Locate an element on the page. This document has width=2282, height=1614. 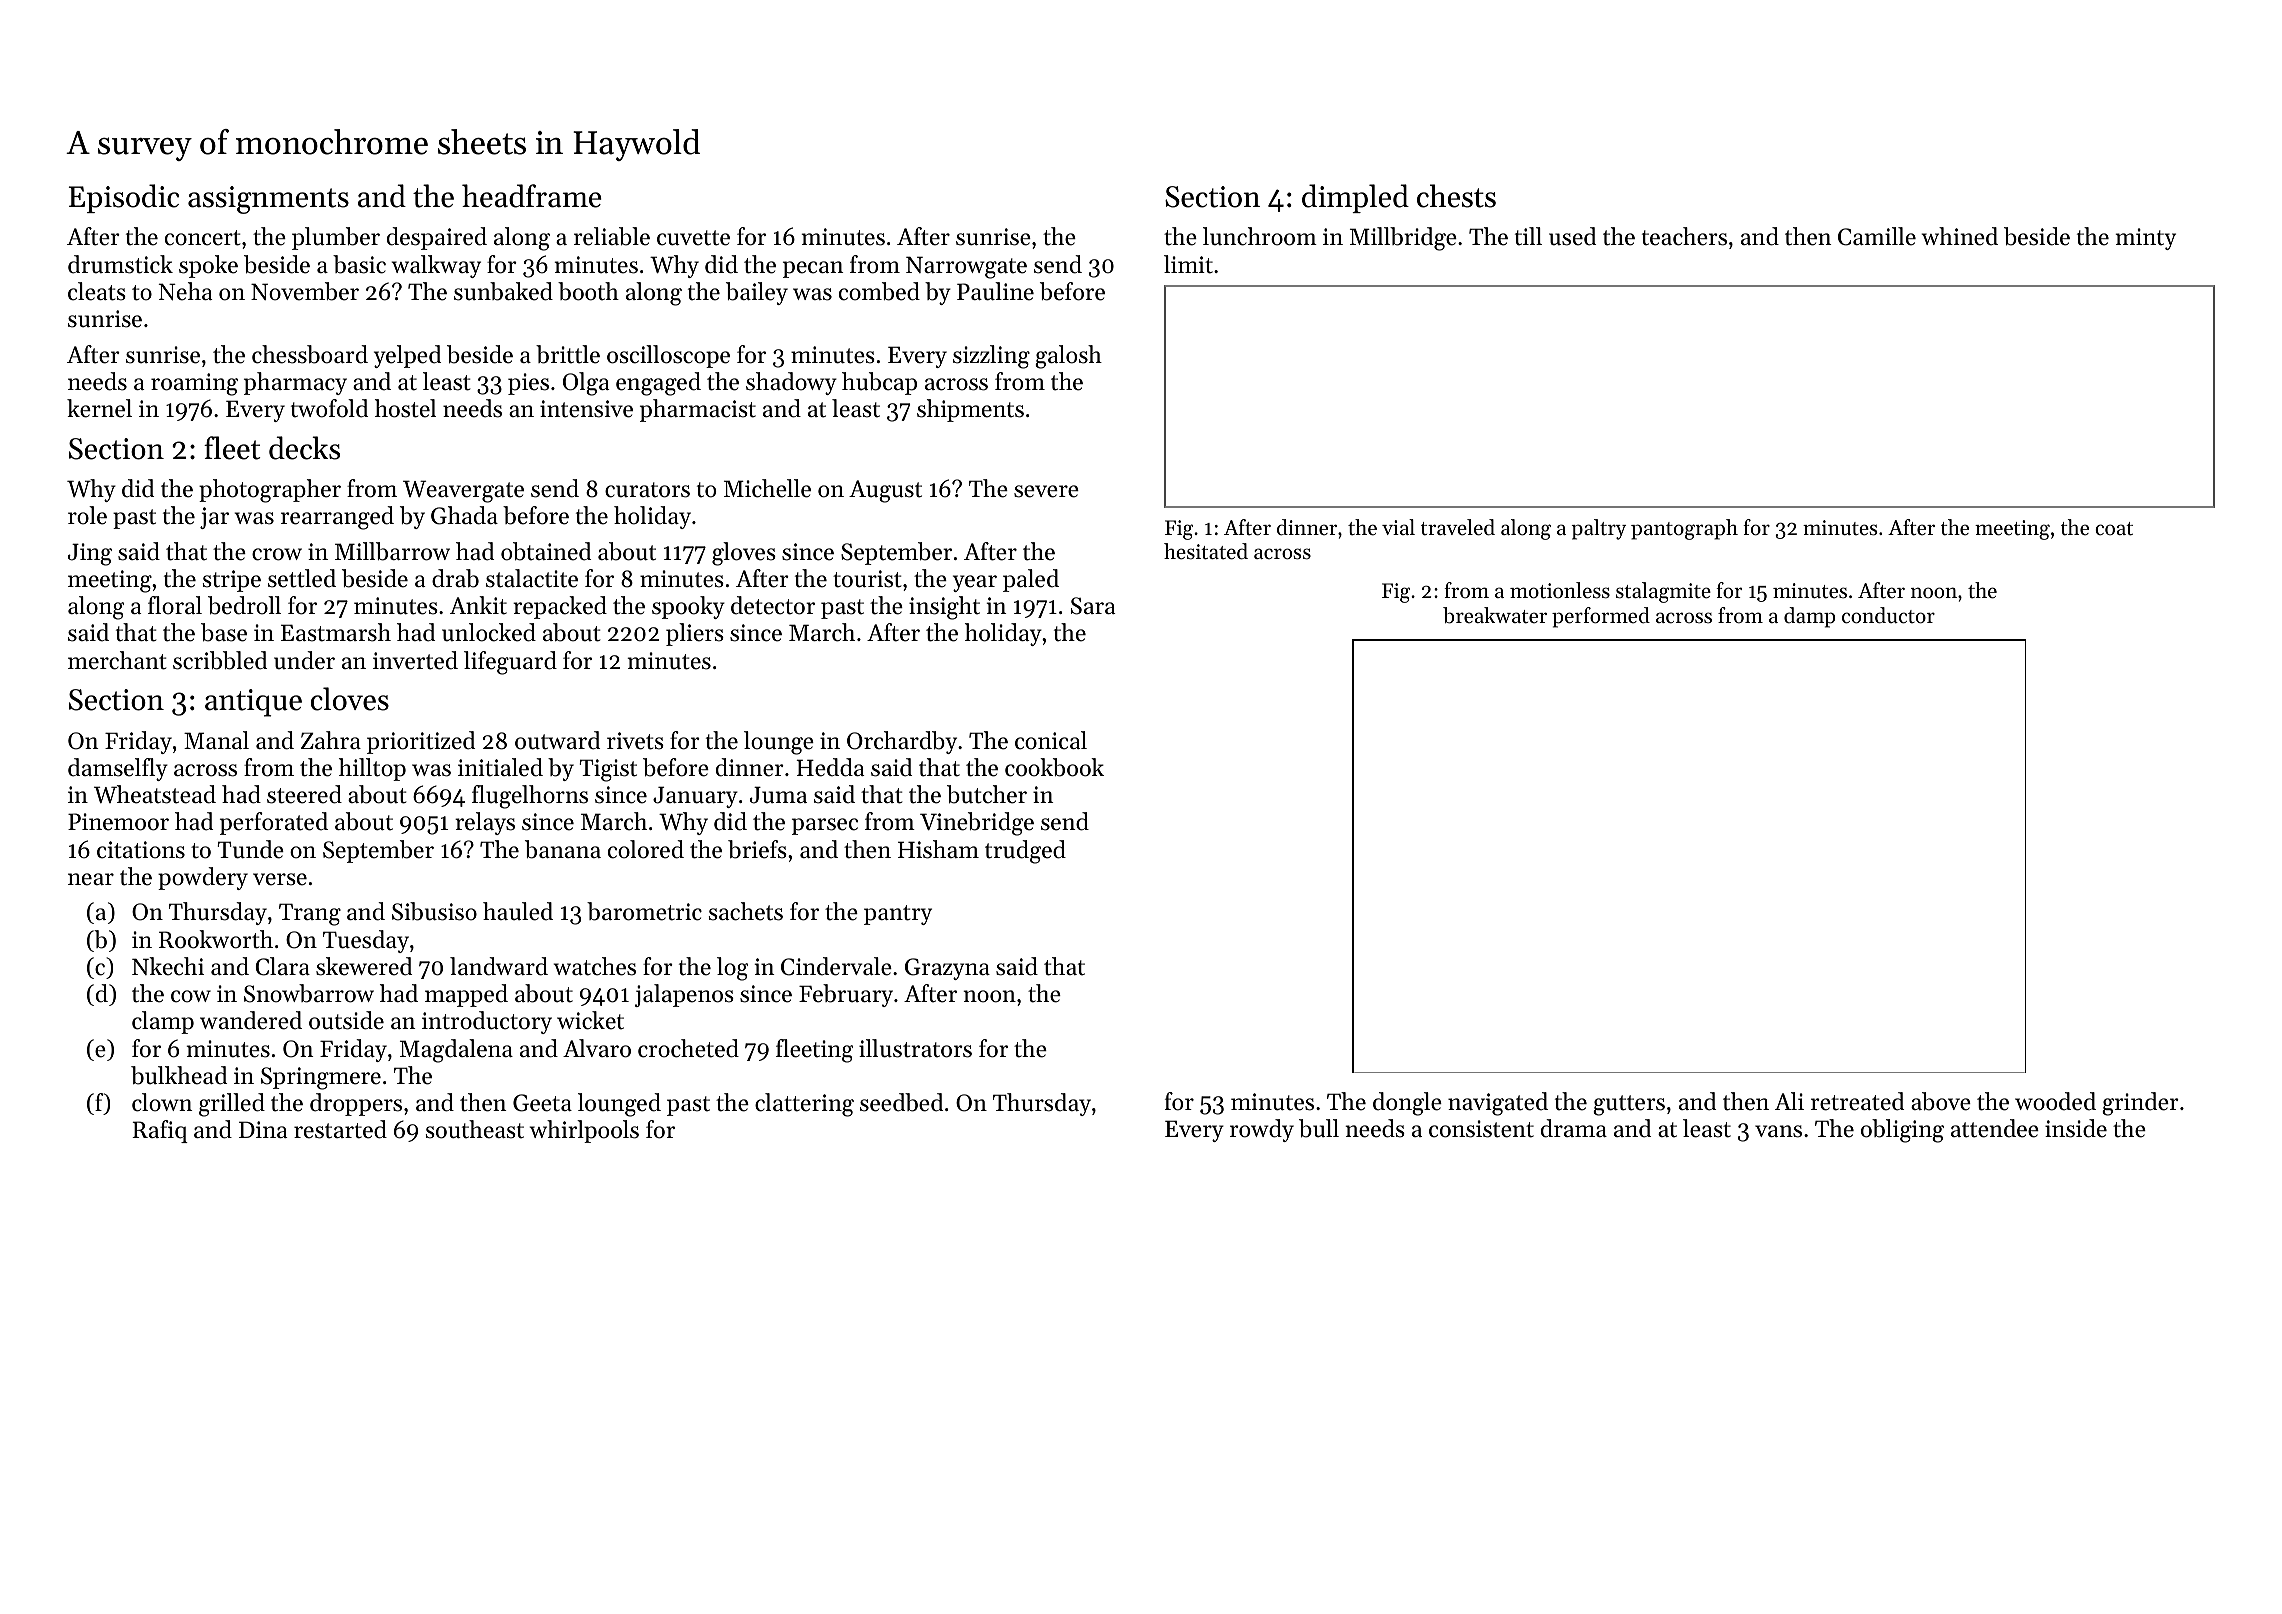
dimpled is located at coordinates (1355, 198).
